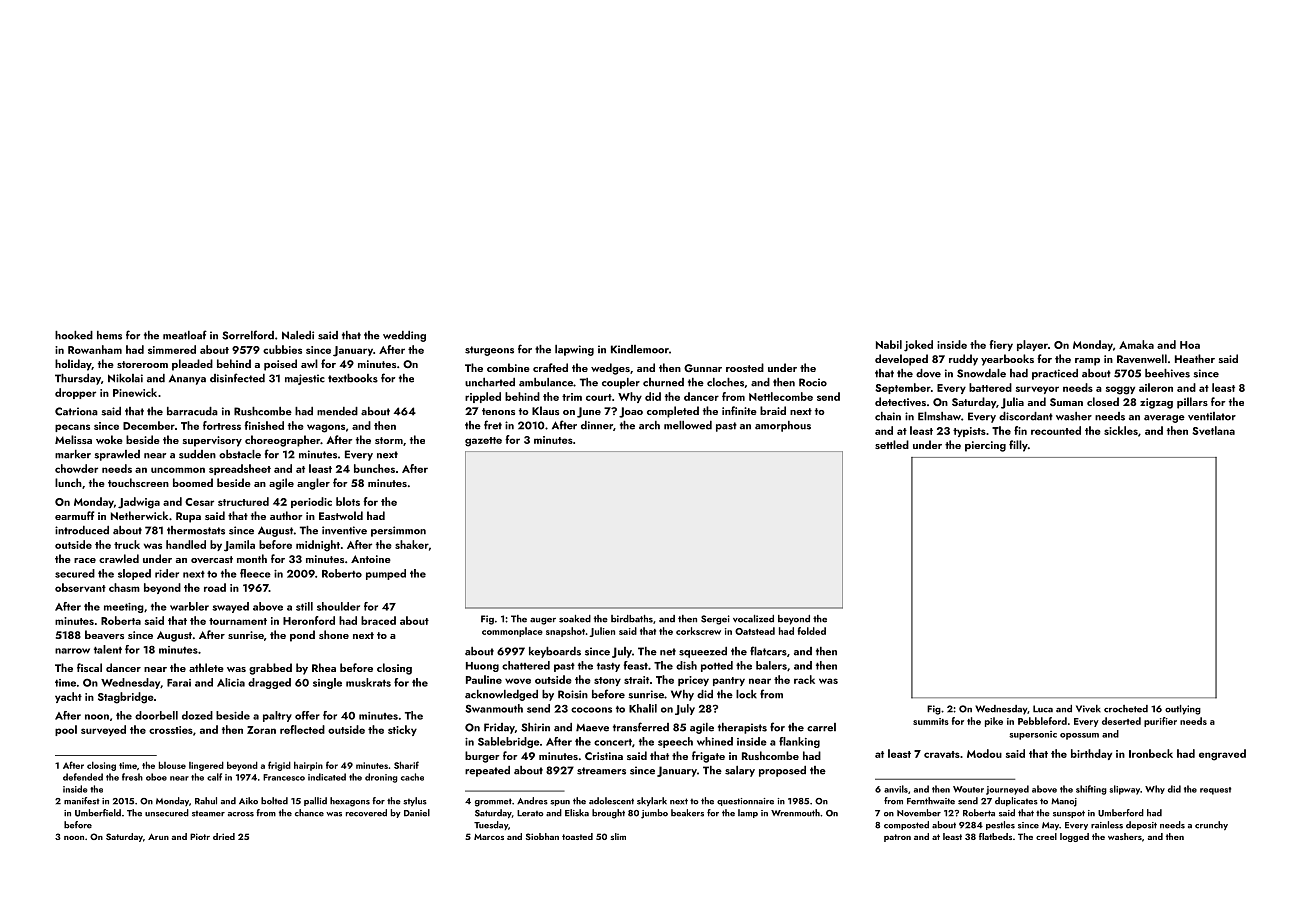  What do you see at coordinates (215, 587) in the document?
I see `road` at bounding box center [215, 587].
